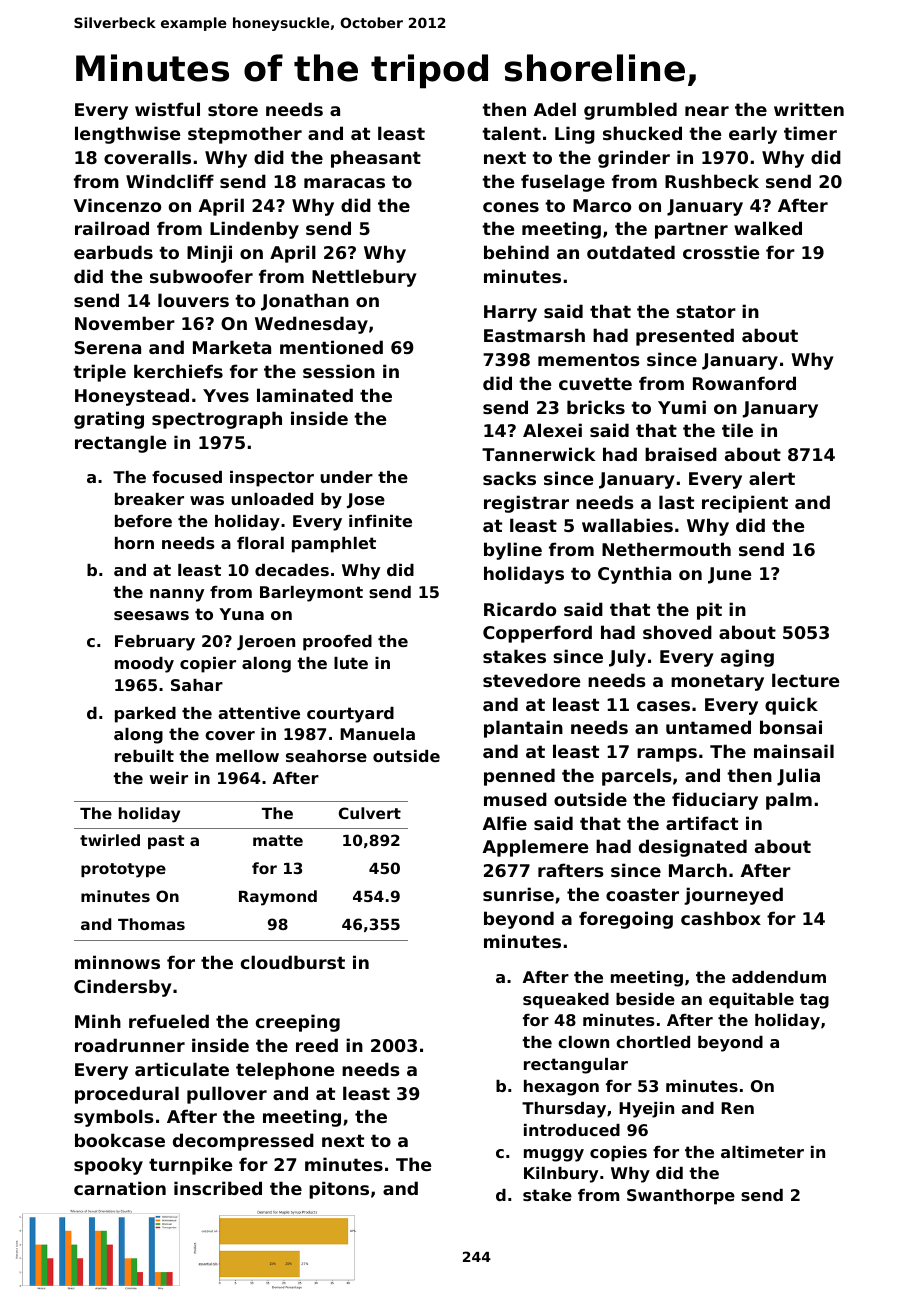 The image size is (924, 1308). Describe the element at coordinates (772, 478) in the screenshot. I see `alert` at that location.
